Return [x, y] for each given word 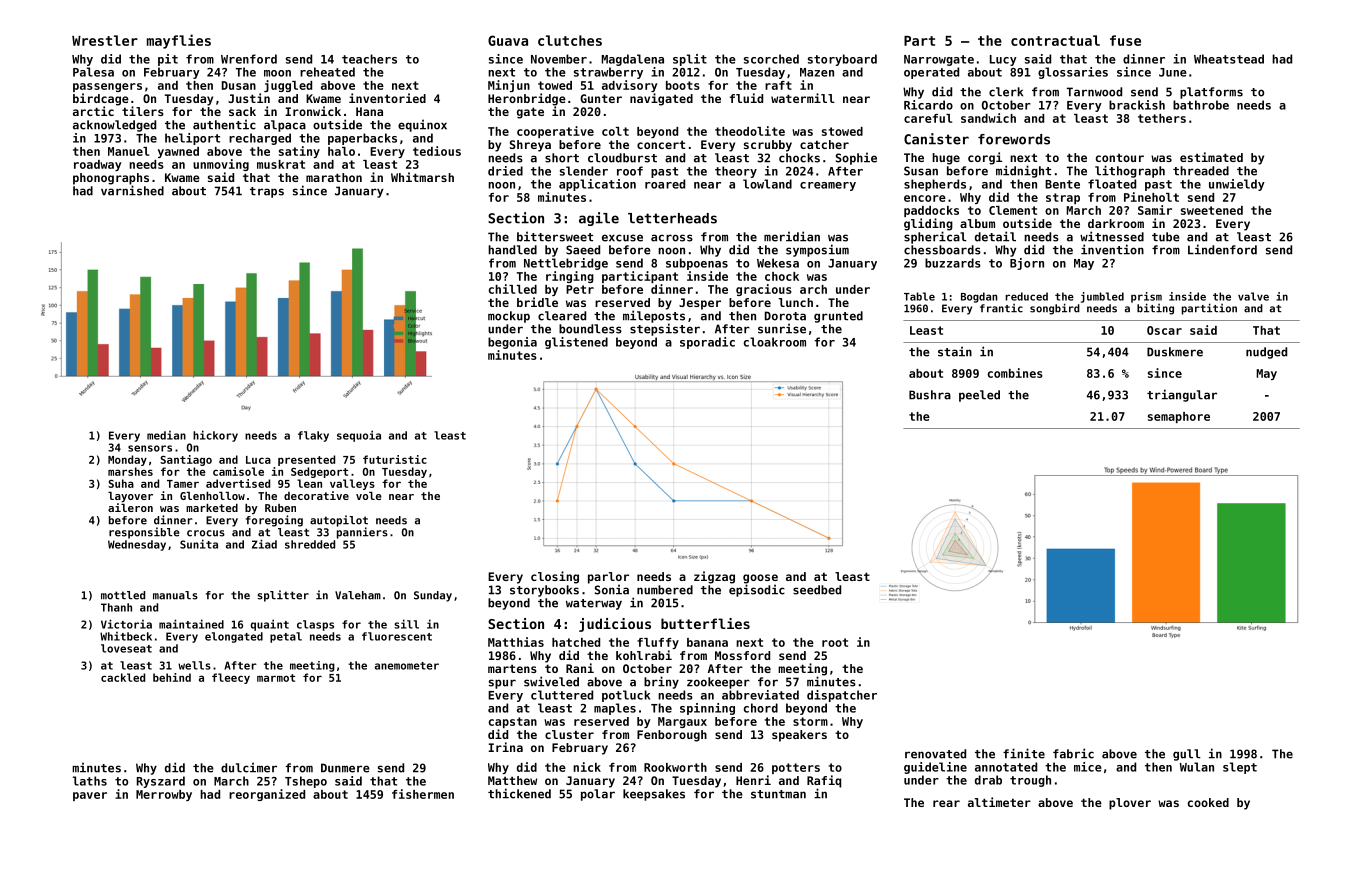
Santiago [186, 460]
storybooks [544, 591]
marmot [276, 678]
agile [599, 219]
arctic [93, 111]
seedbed [817, 590]
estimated [1211, 157]
